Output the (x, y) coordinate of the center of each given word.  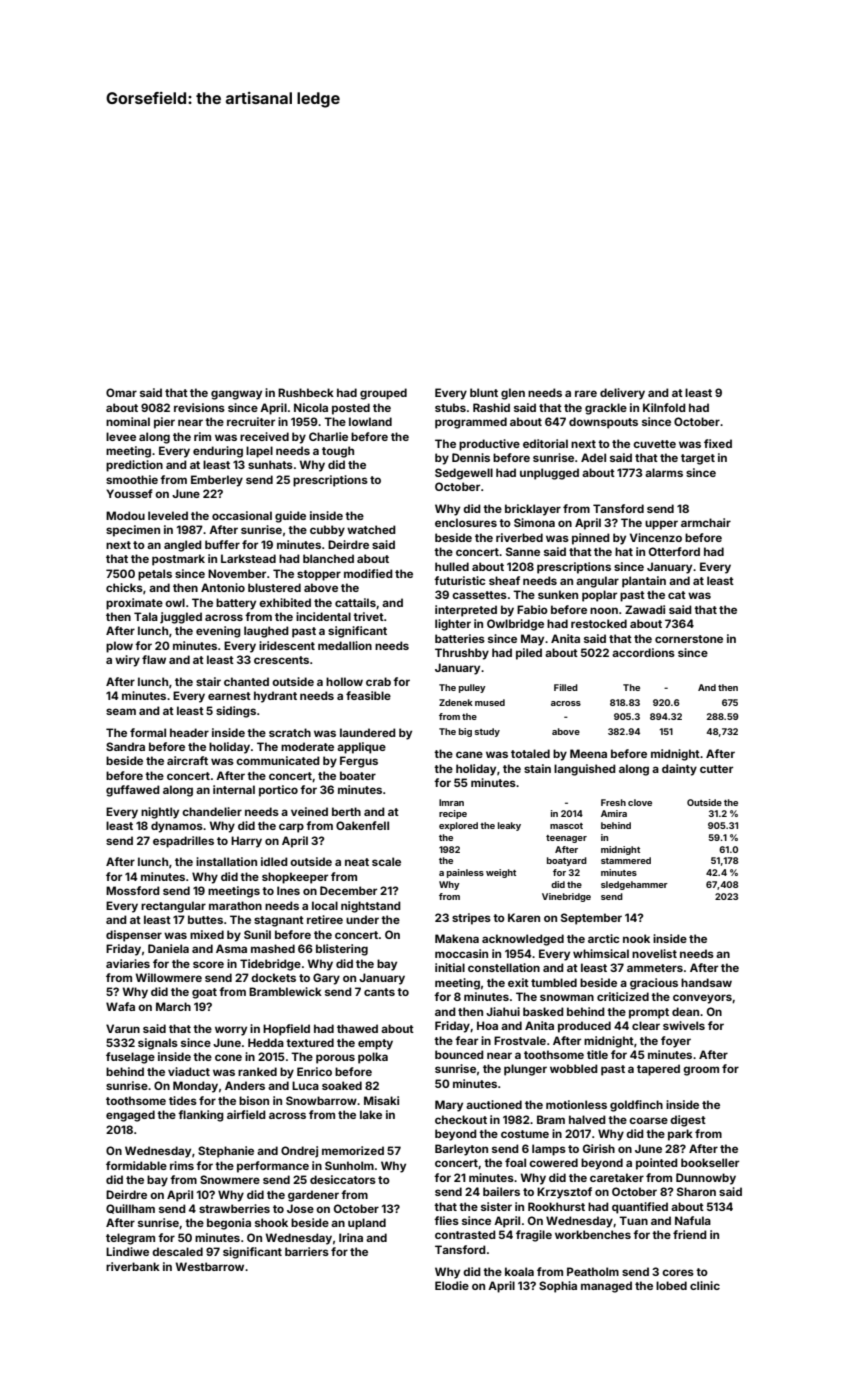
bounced (459, 1054)
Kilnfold (664, 407)
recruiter (251, 421)
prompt (649, 1013)
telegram (130, 1239)
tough (338, 452)
